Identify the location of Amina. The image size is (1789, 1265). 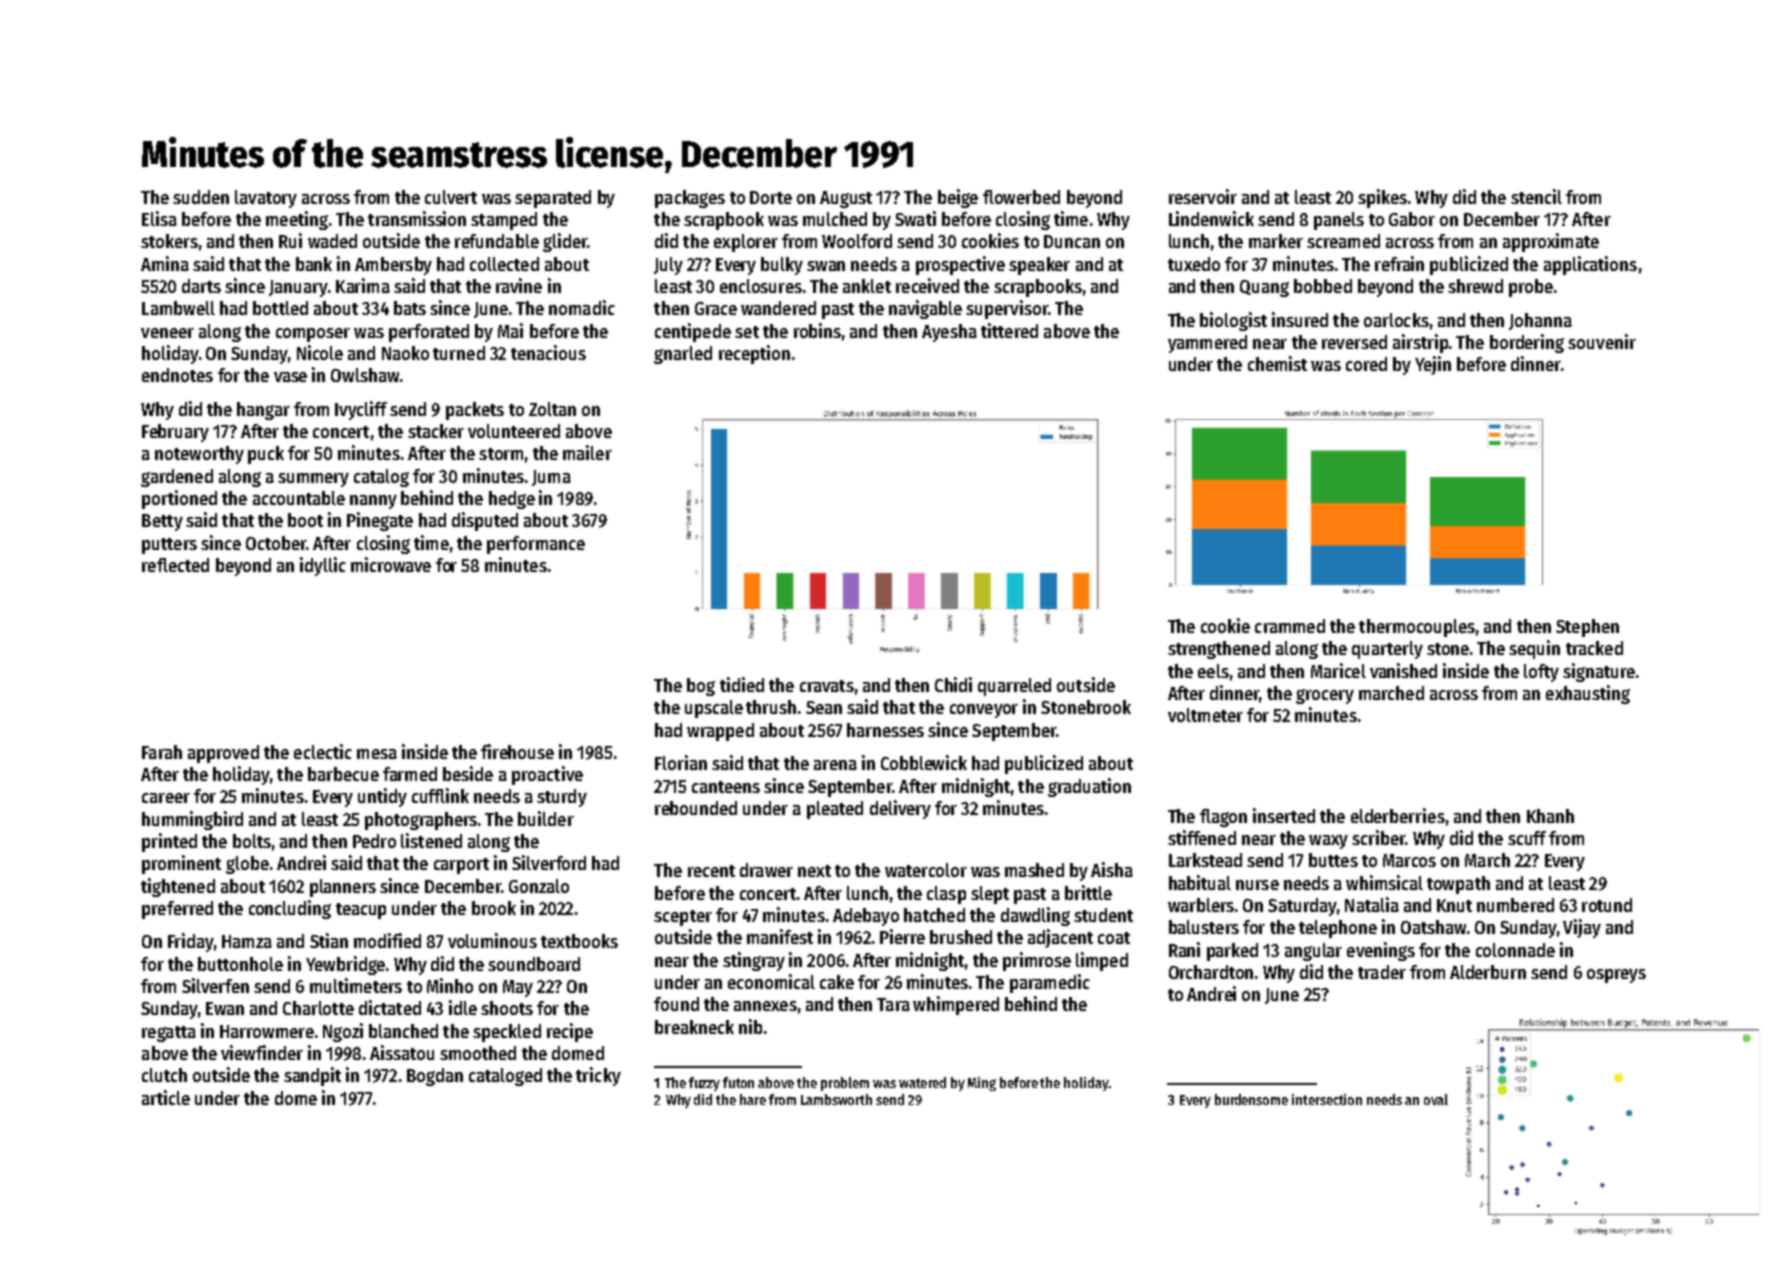
(165, 263).
